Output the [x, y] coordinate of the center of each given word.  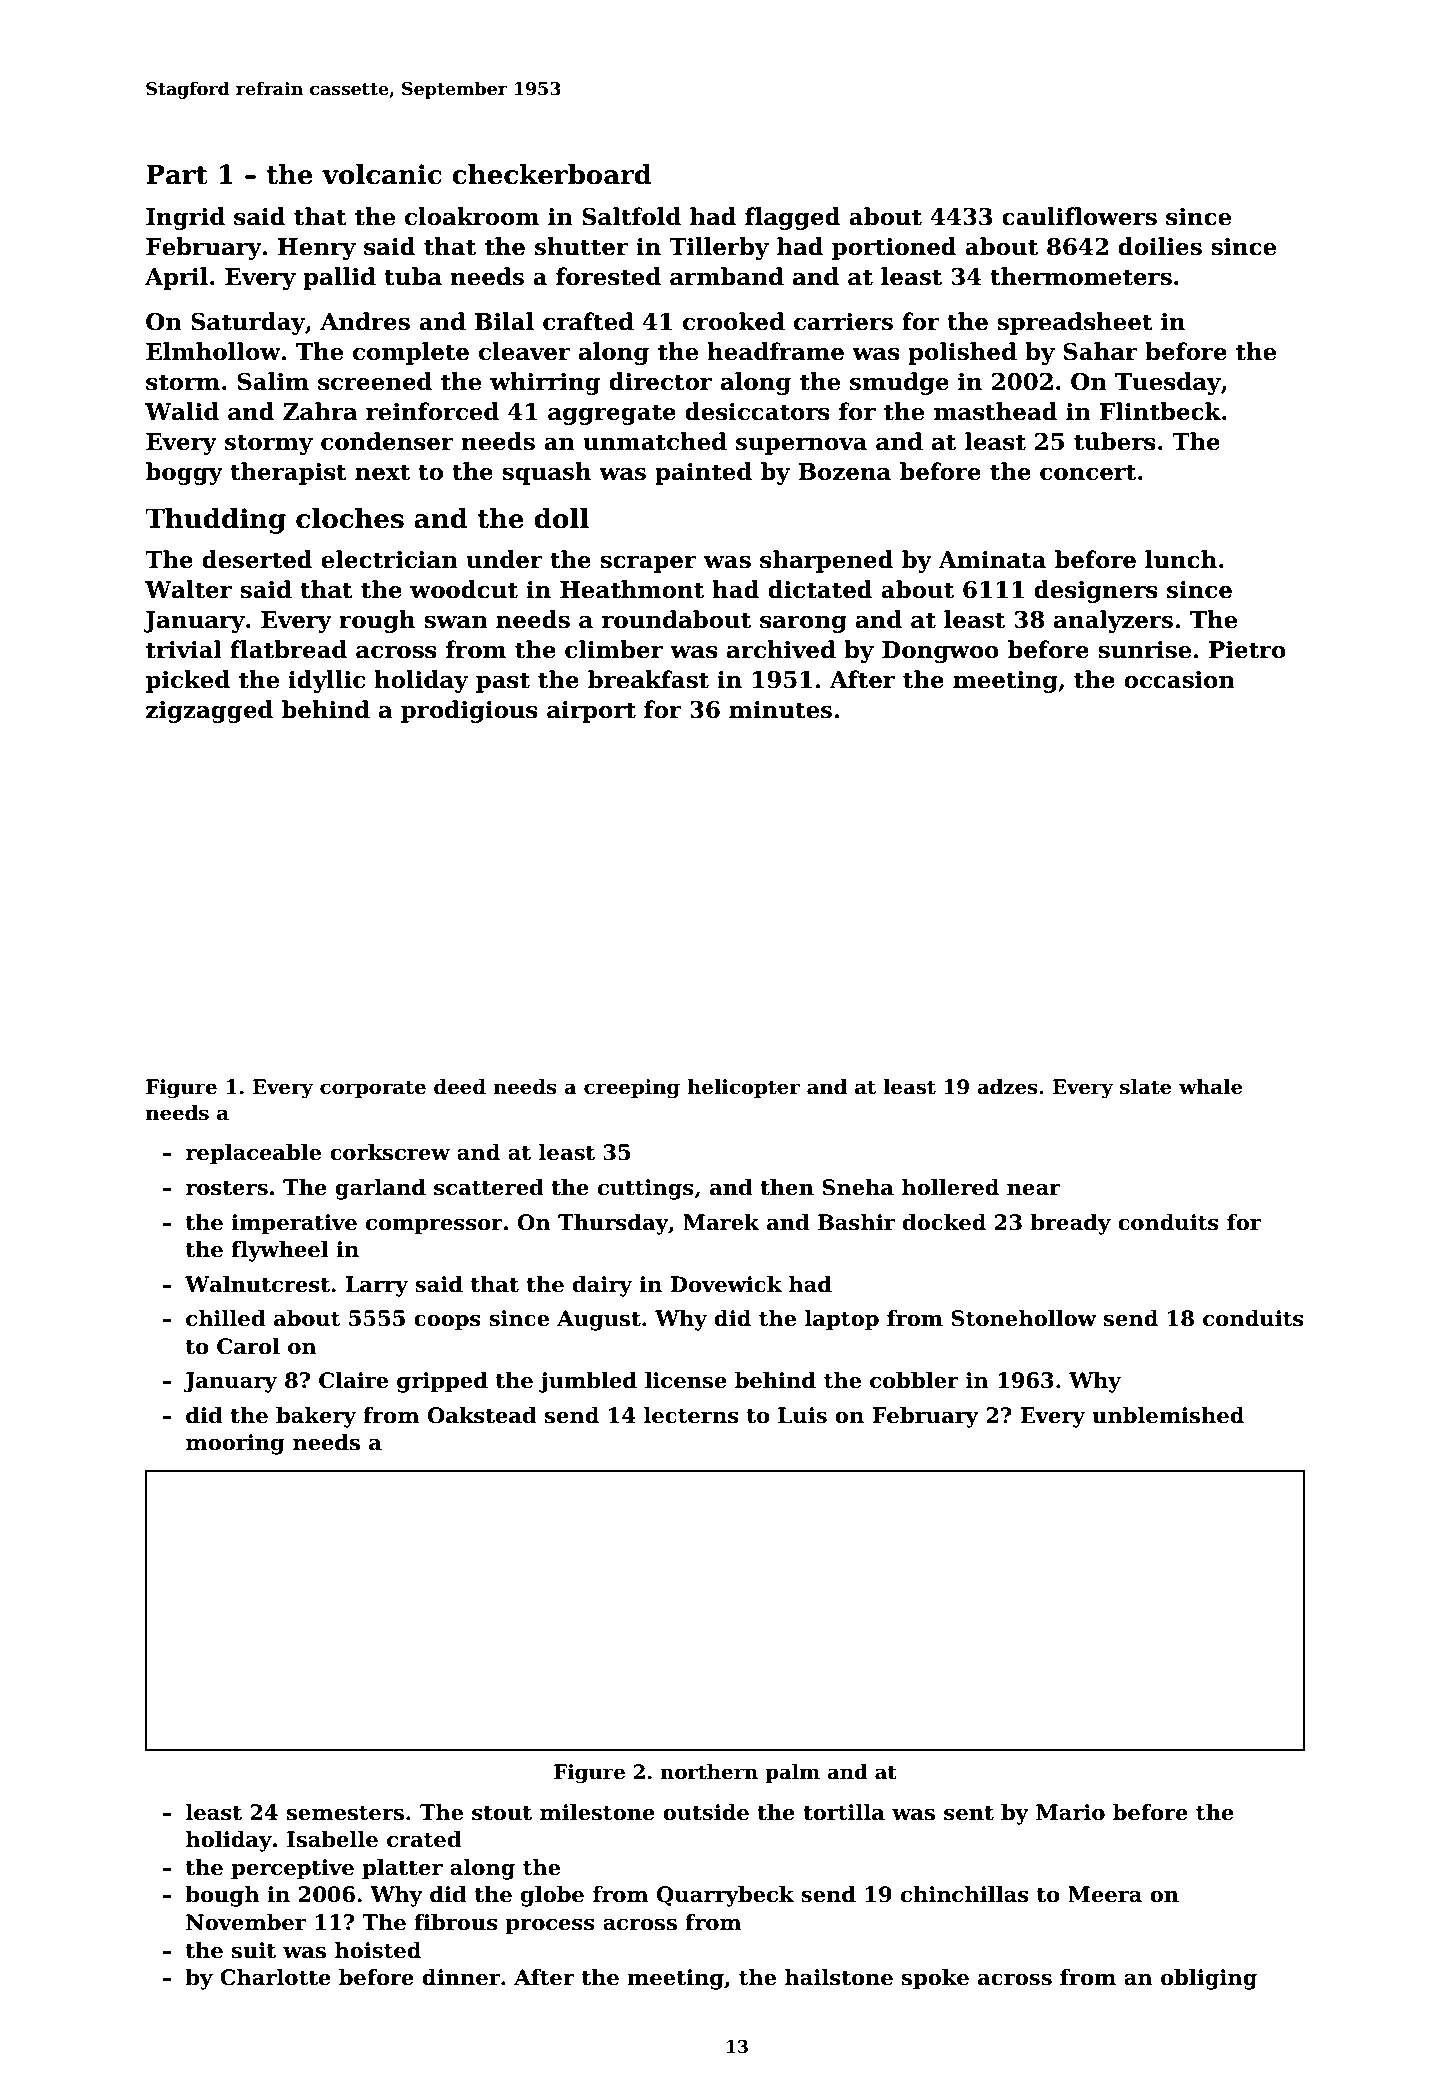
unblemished [1168, 1415]
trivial [184, 649]
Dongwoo [940, 652]
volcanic [382, 174]
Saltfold [631, 216]
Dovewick [726, 1284]
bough [222, 1896]
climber [614, 649]
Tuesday [1168, 383]
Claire [353, 1380]
